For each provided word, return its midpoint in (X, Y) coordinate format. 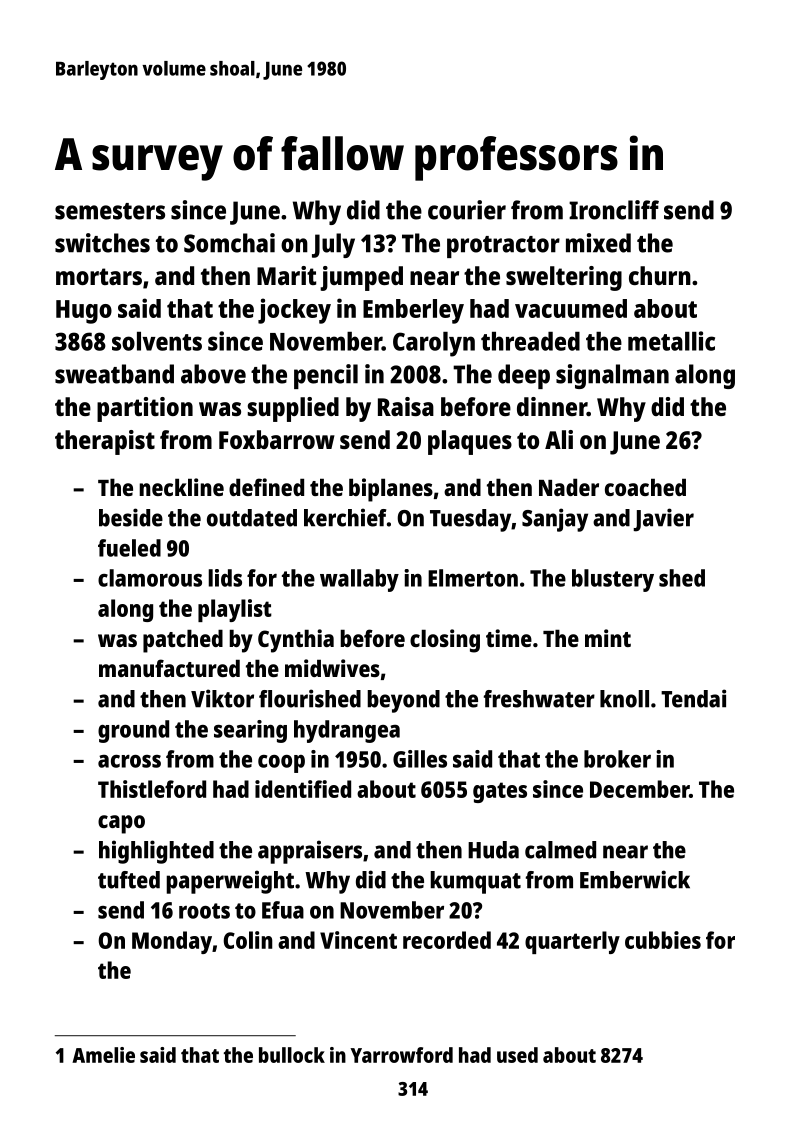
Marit (286, 275)
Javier (663, 520)
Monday (172, 942)
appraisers (310, 852)
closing (445, 641)
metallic (671, 341)
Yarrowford (401, 1055)
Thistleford (152, 789)
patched (183, 641)
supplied (293, 409)
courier (467, 210)
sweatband (114, 374)
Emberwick (635, 879)
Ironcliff (614, 210)
